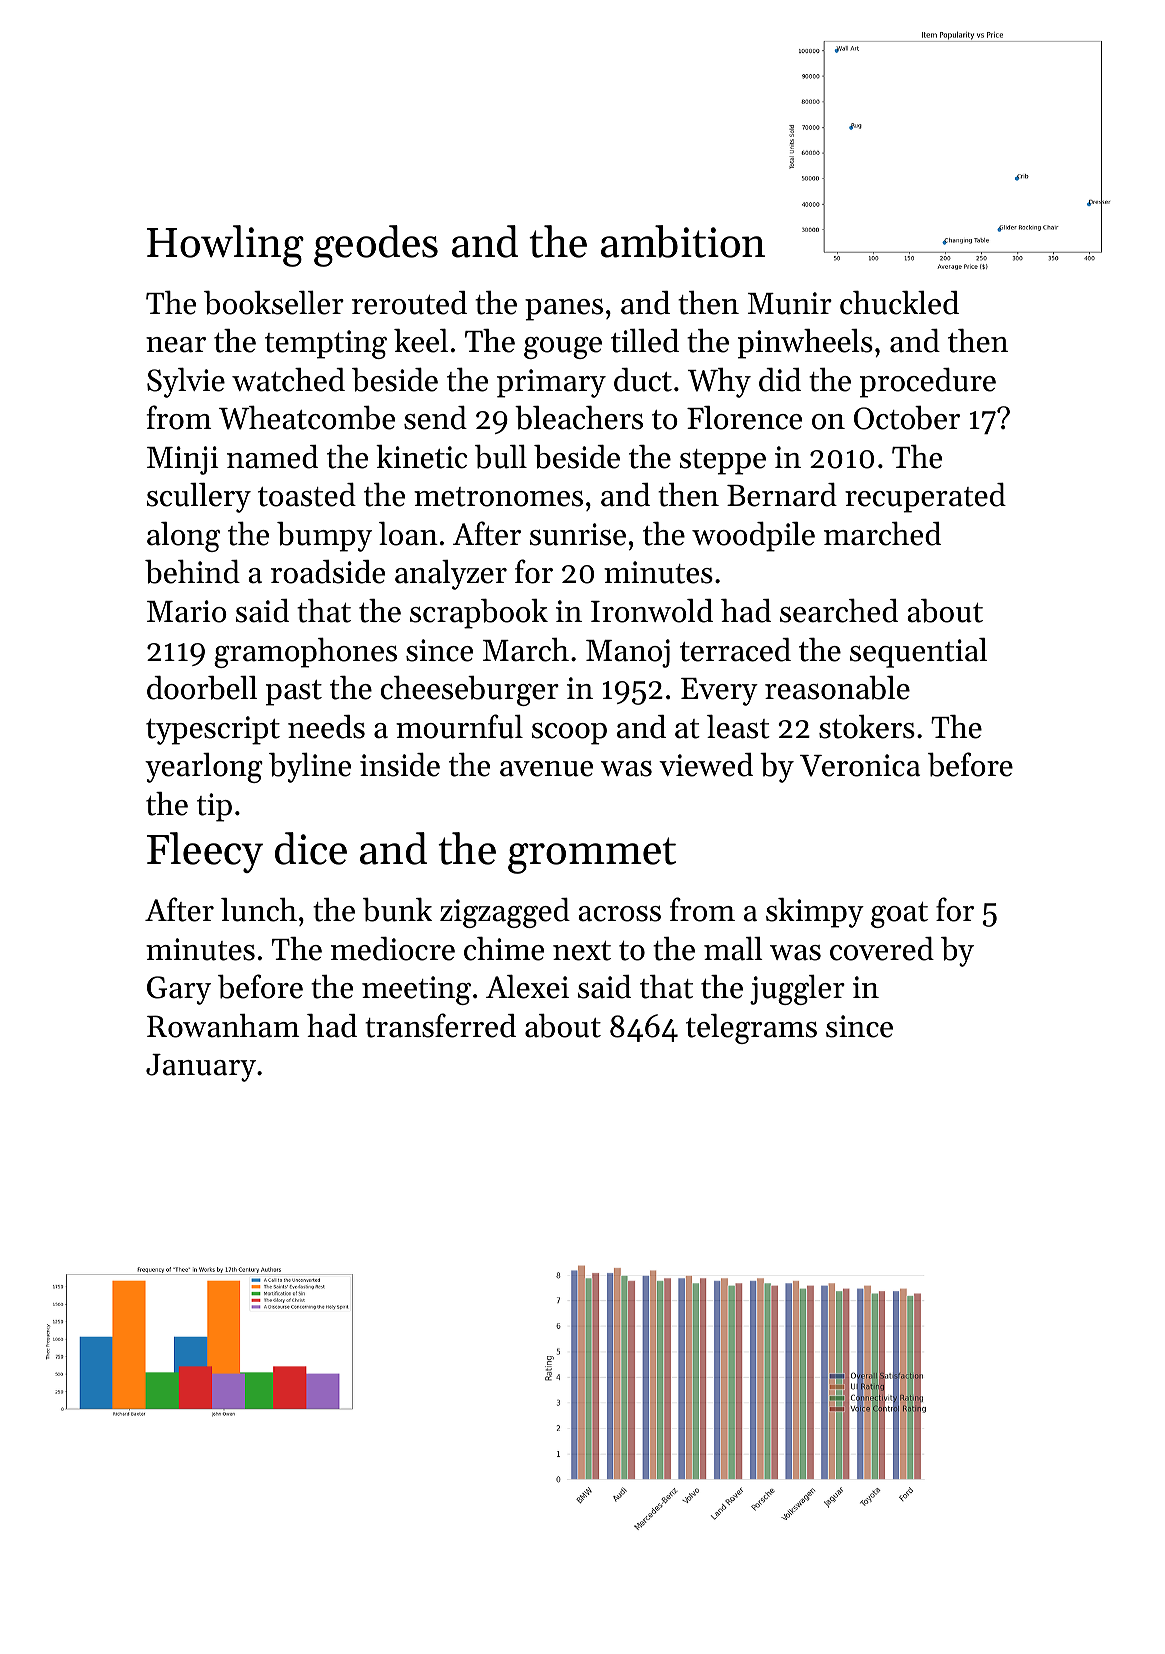 This image has width=1165, height=1654. What do you see at coordinates (643, 380) in the image?
I see `duct` at bounding box center [643, 380].
